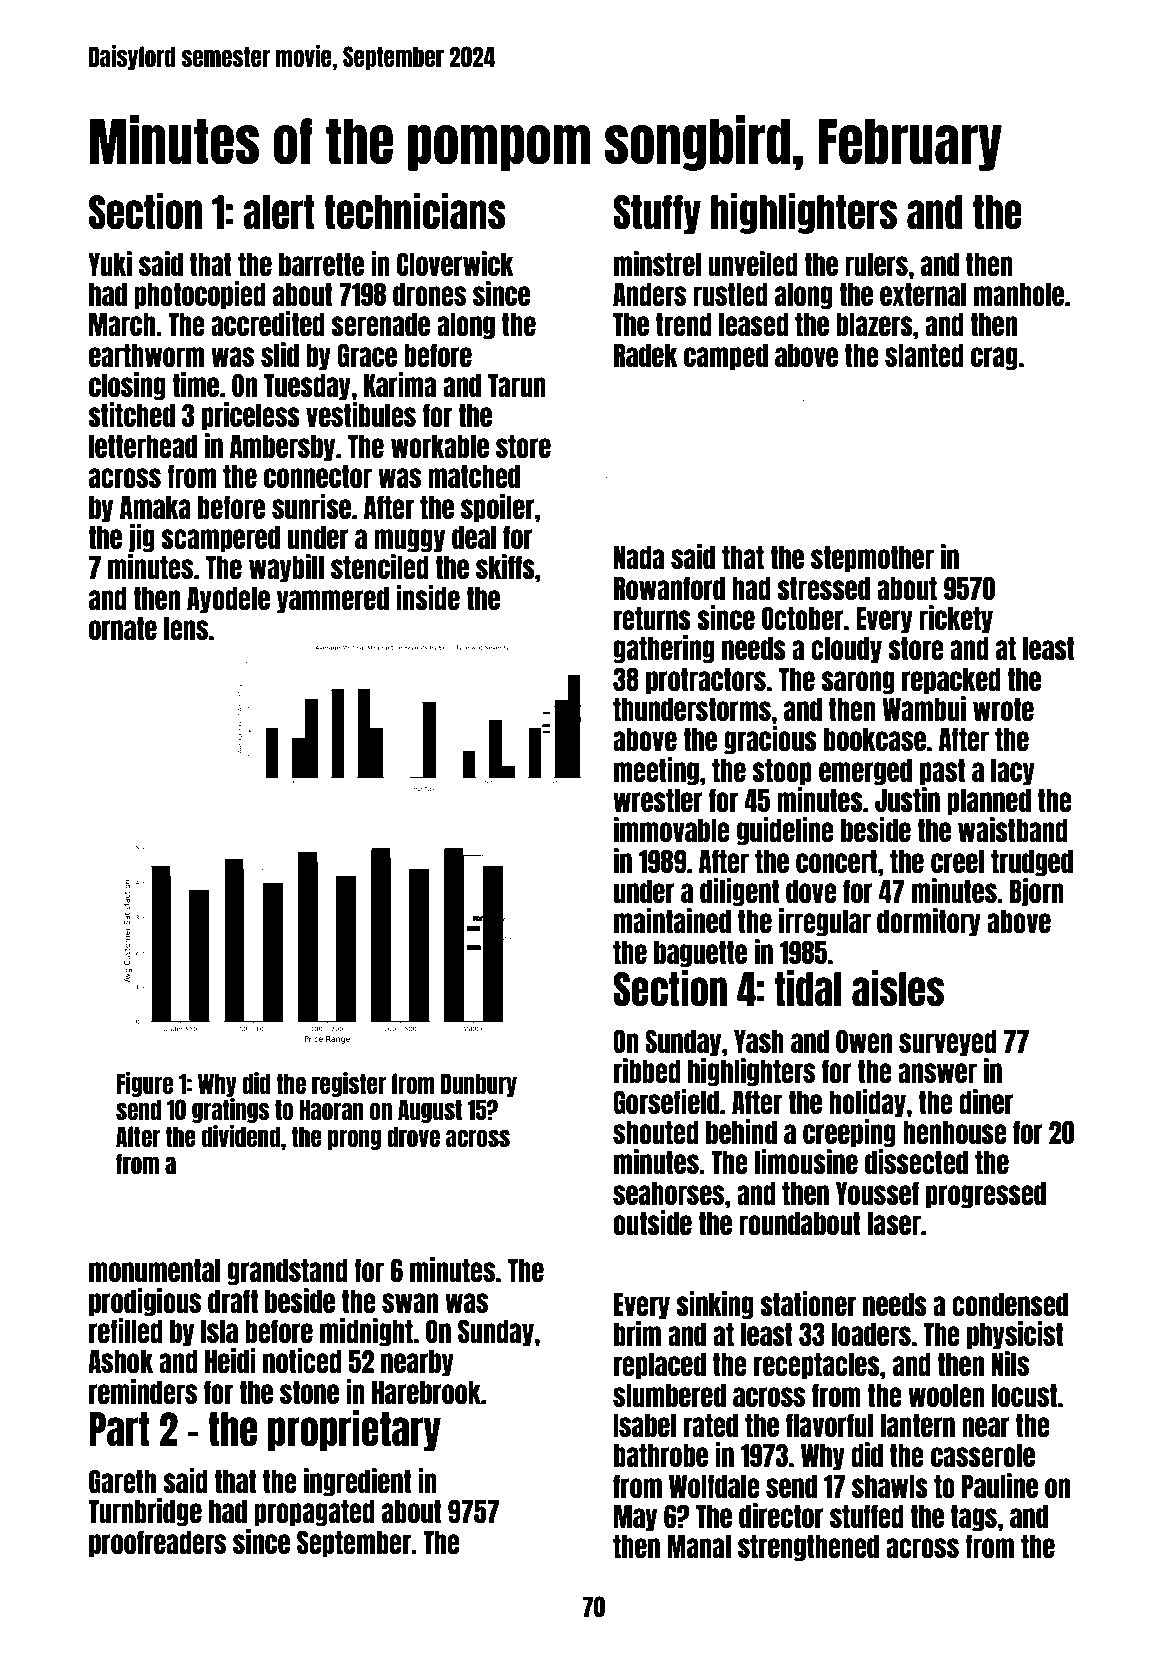 The width and height of the screenshot is (1165, 1654). I want to click on crag, so click(994, 359).
